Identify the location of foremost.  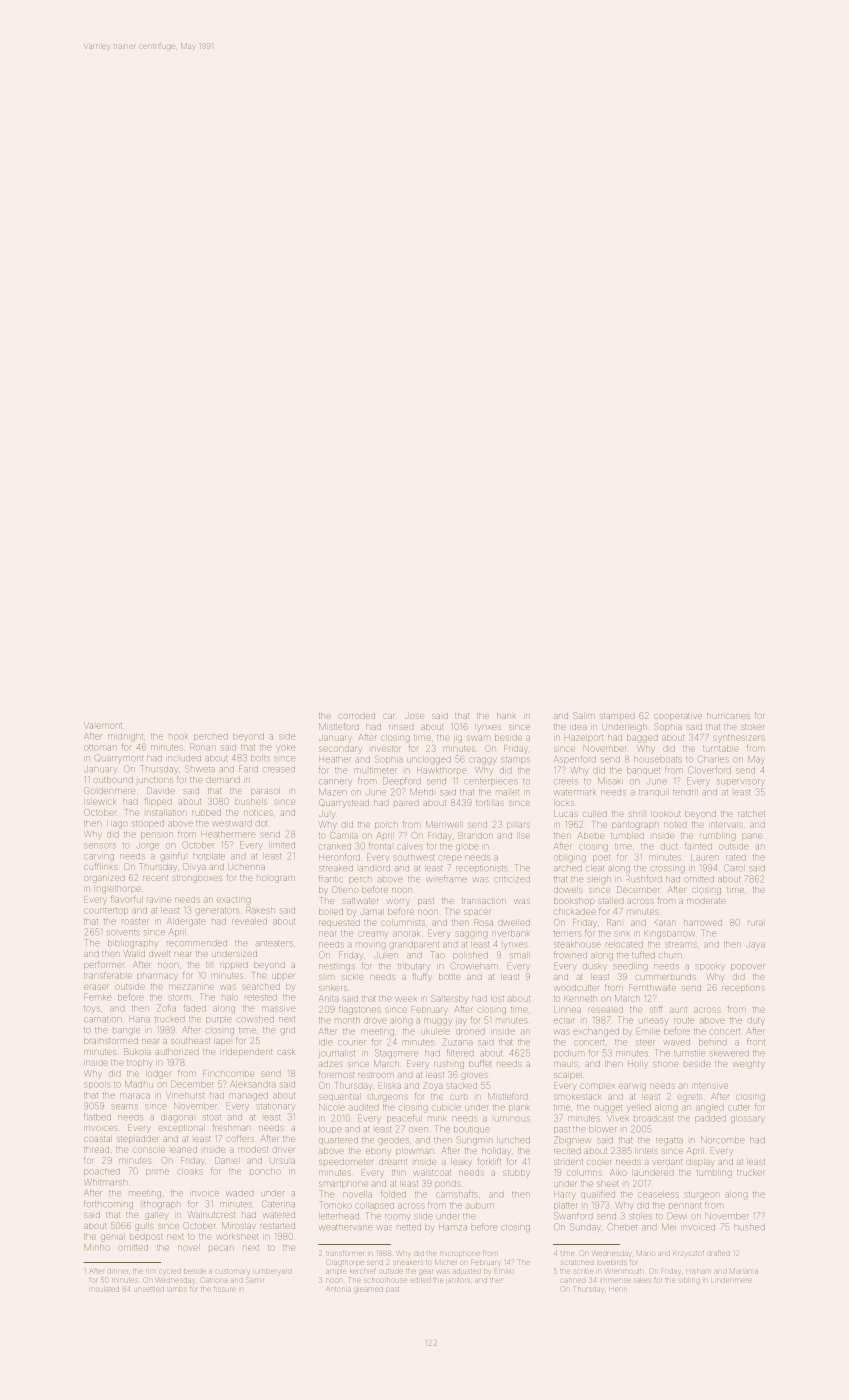
(336, 1075).
